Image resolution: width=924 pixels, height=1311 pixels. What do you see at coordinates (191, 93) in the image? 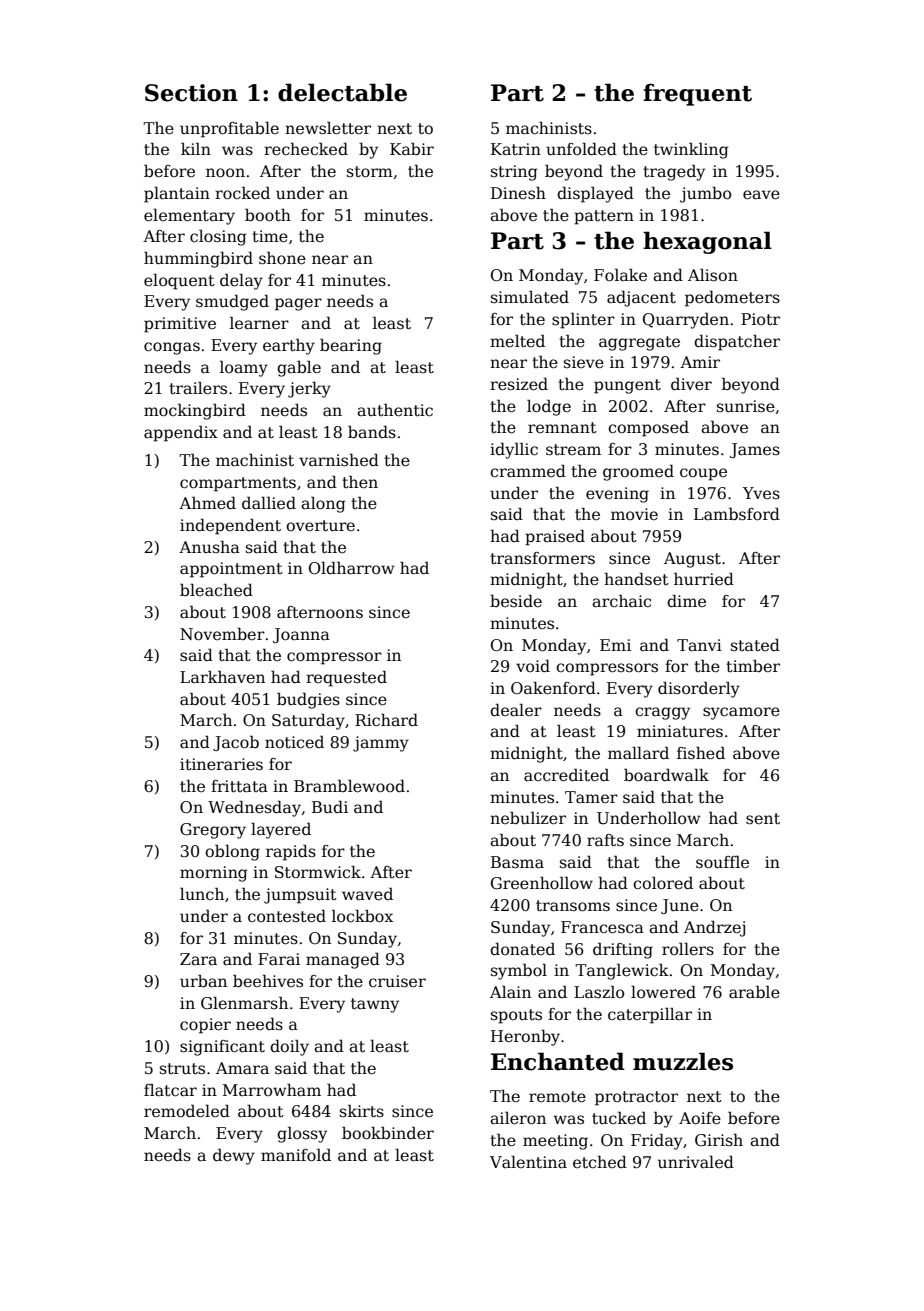
I see `Section` at bounding box center [191, 93].
